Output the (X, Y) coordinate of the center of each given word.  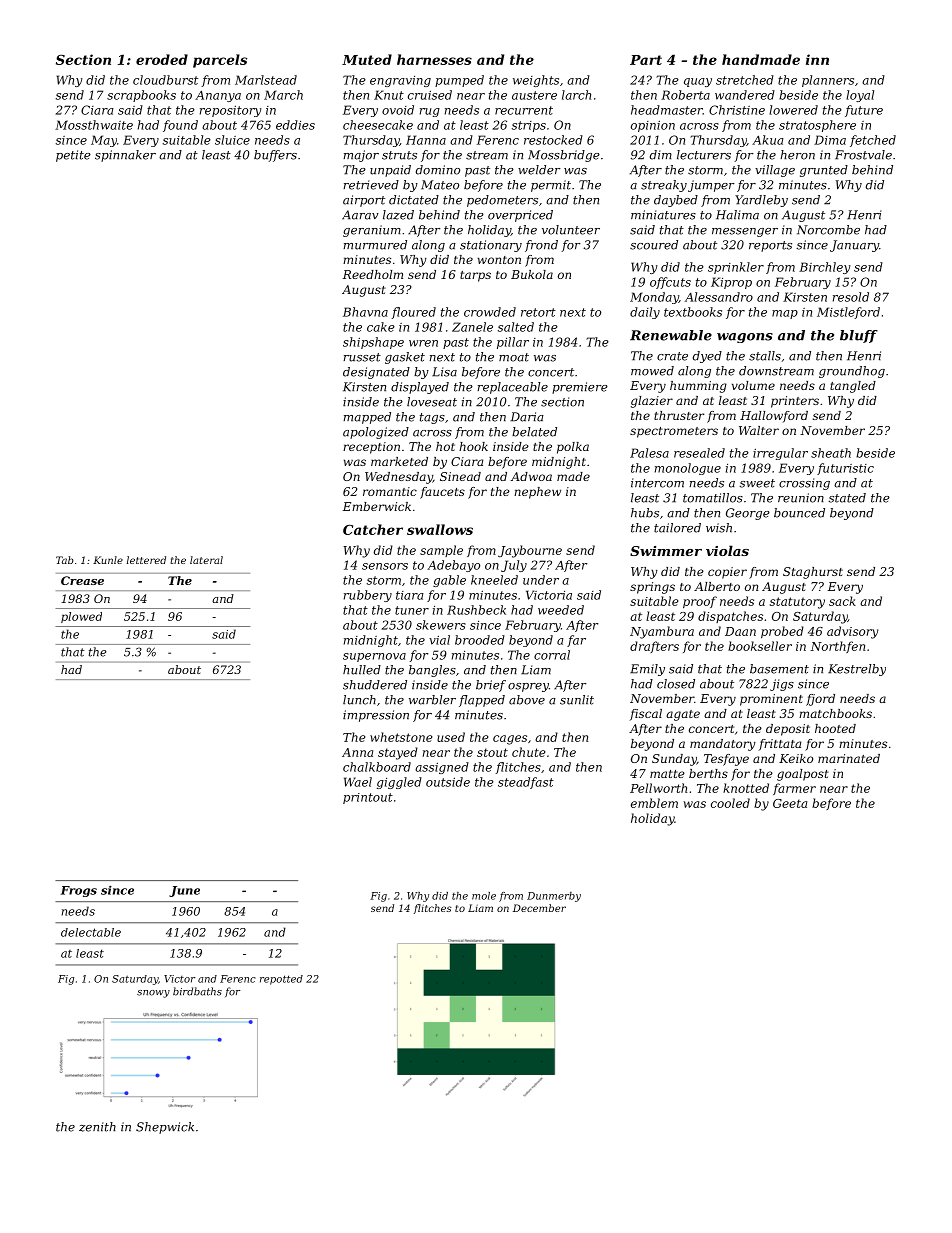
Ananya (218, 96)
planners (828, 81)
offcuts (670, 283)
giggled (399, 783)
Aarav (360, 215)
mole (484, 896)
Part (646, 60)
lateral (206, 560)
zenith (97, 1127)
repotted (281, 980)
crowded (490, 312)
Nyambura (662, 632)
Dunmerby (554, 897)
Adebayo (453, 566)
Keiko (796, 758)
